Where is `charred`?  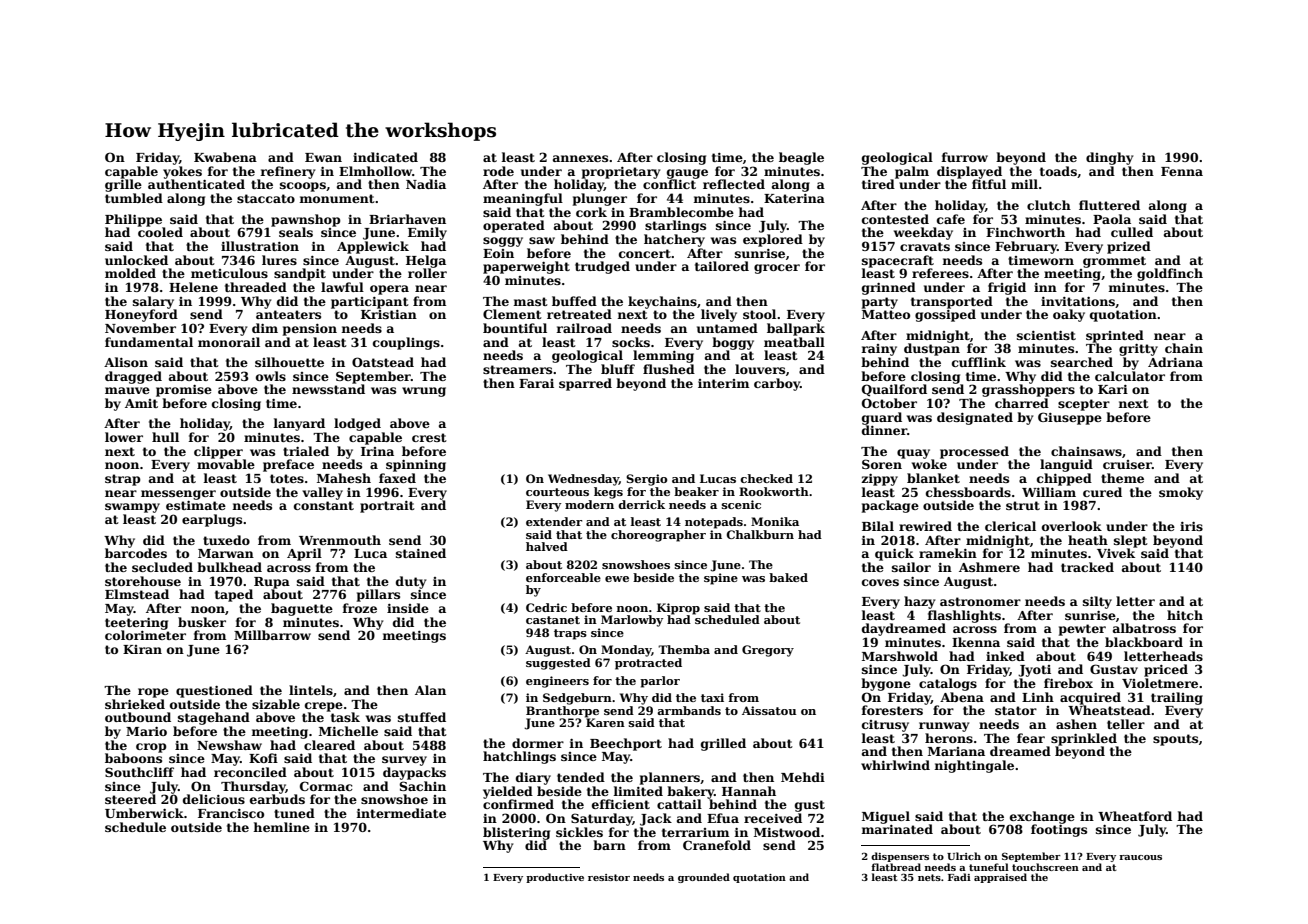 charred is located at coordinates (1022, 403).
